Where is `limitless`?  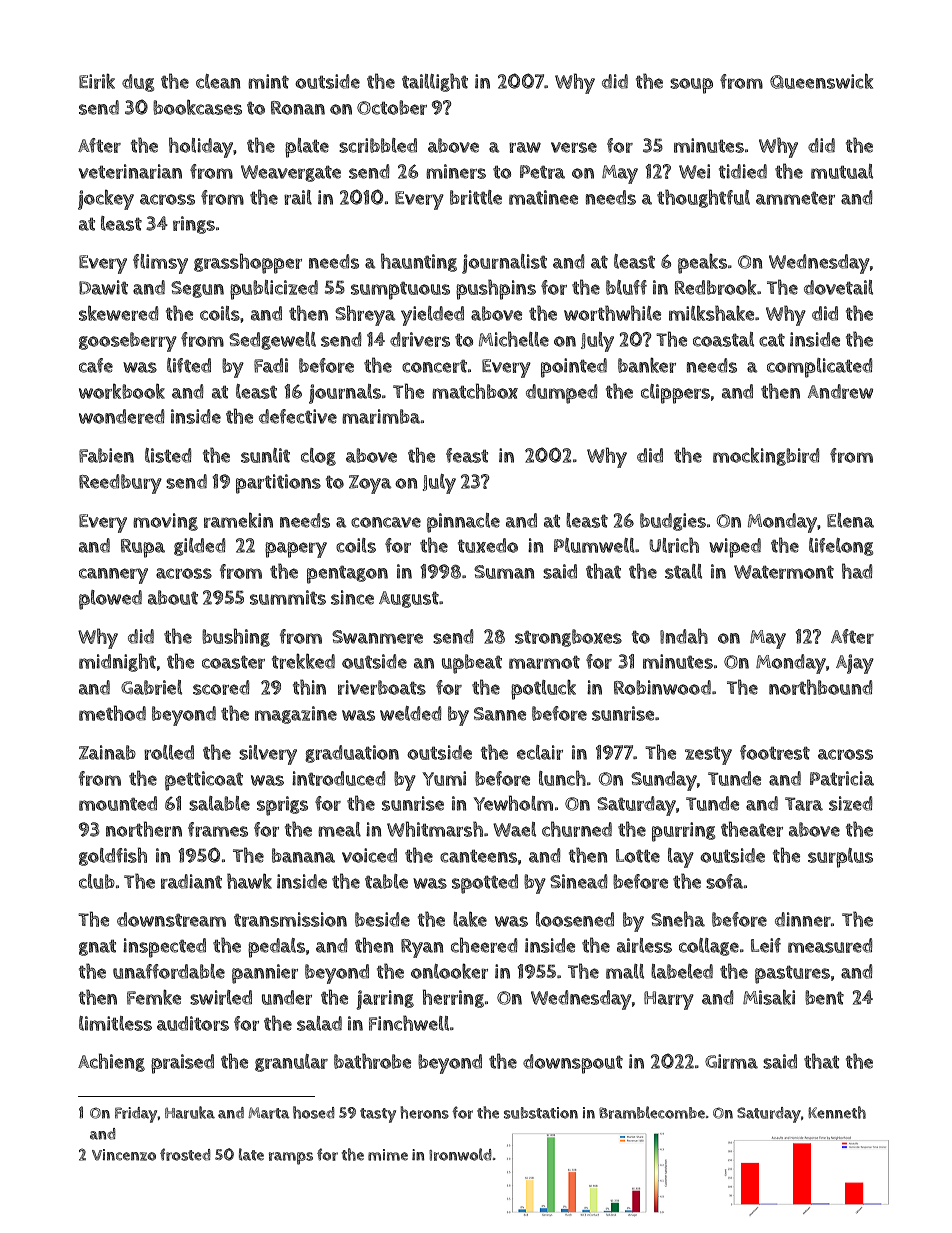 limitless is located at coordinates (115, 1023).
